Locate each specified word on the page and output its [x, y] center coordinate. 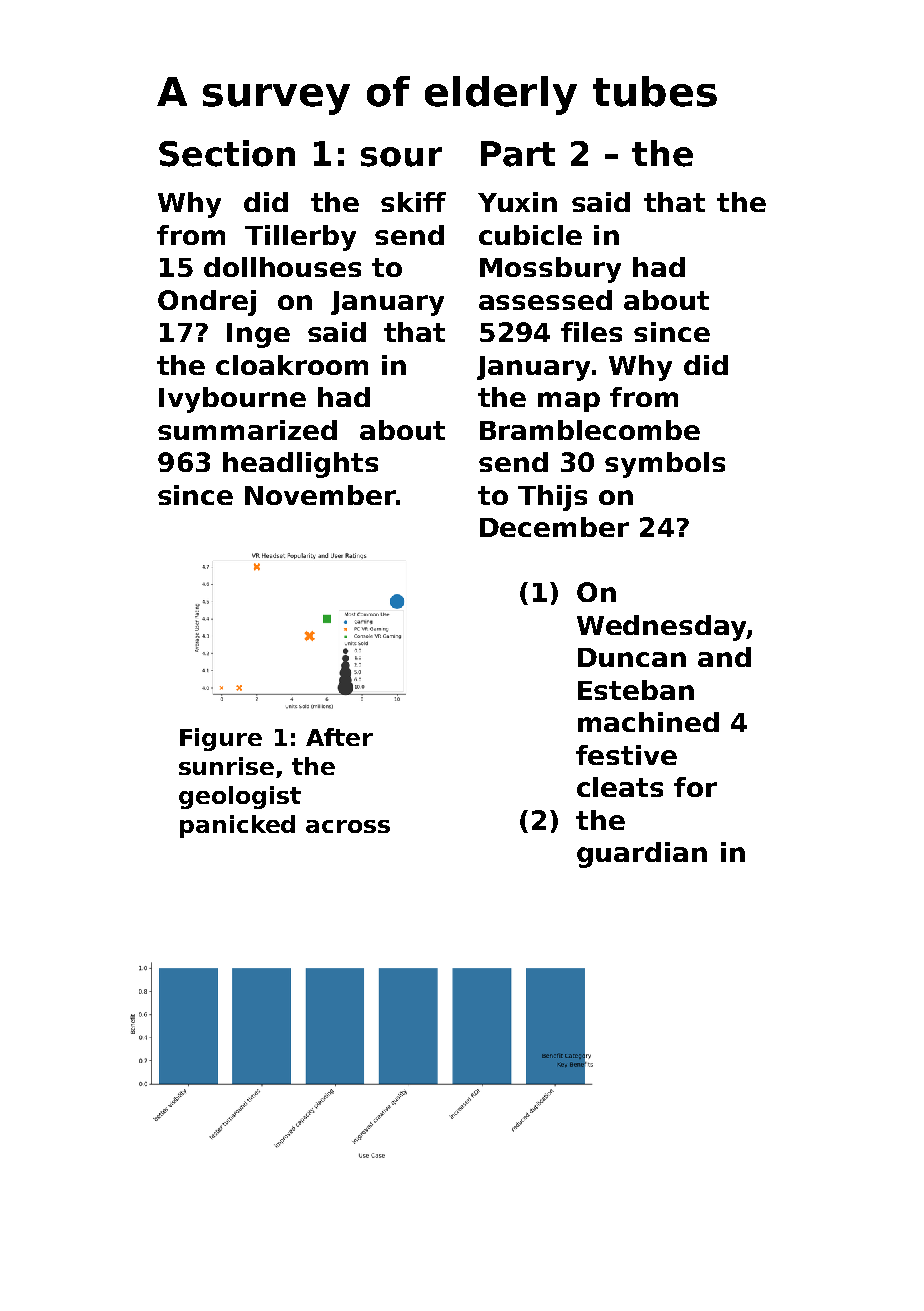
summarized [247, 430]
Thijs [552, 498]
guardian [642, 855]
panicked [237, 826]
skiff [413, 202]
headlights [300, 465]
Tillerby [300, 238]
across [348, 826]
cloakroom [292, 365]
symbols [665, 465]
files [591, 332]
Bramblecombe [590, 430]
